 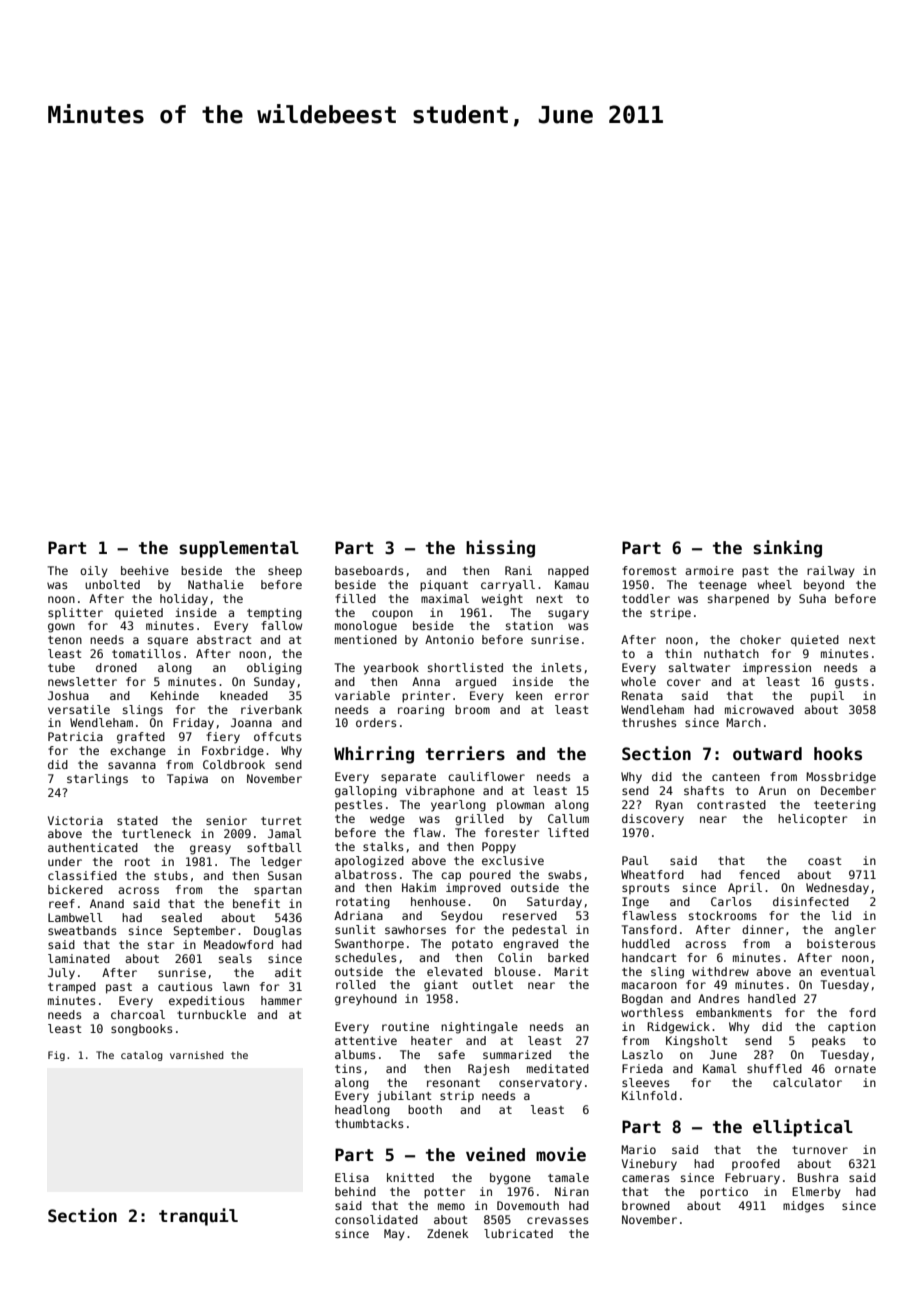 What do you see at coordinates (391, 669) in the screenshot?
I see `yearbook` at bounding box center [391, 669].
